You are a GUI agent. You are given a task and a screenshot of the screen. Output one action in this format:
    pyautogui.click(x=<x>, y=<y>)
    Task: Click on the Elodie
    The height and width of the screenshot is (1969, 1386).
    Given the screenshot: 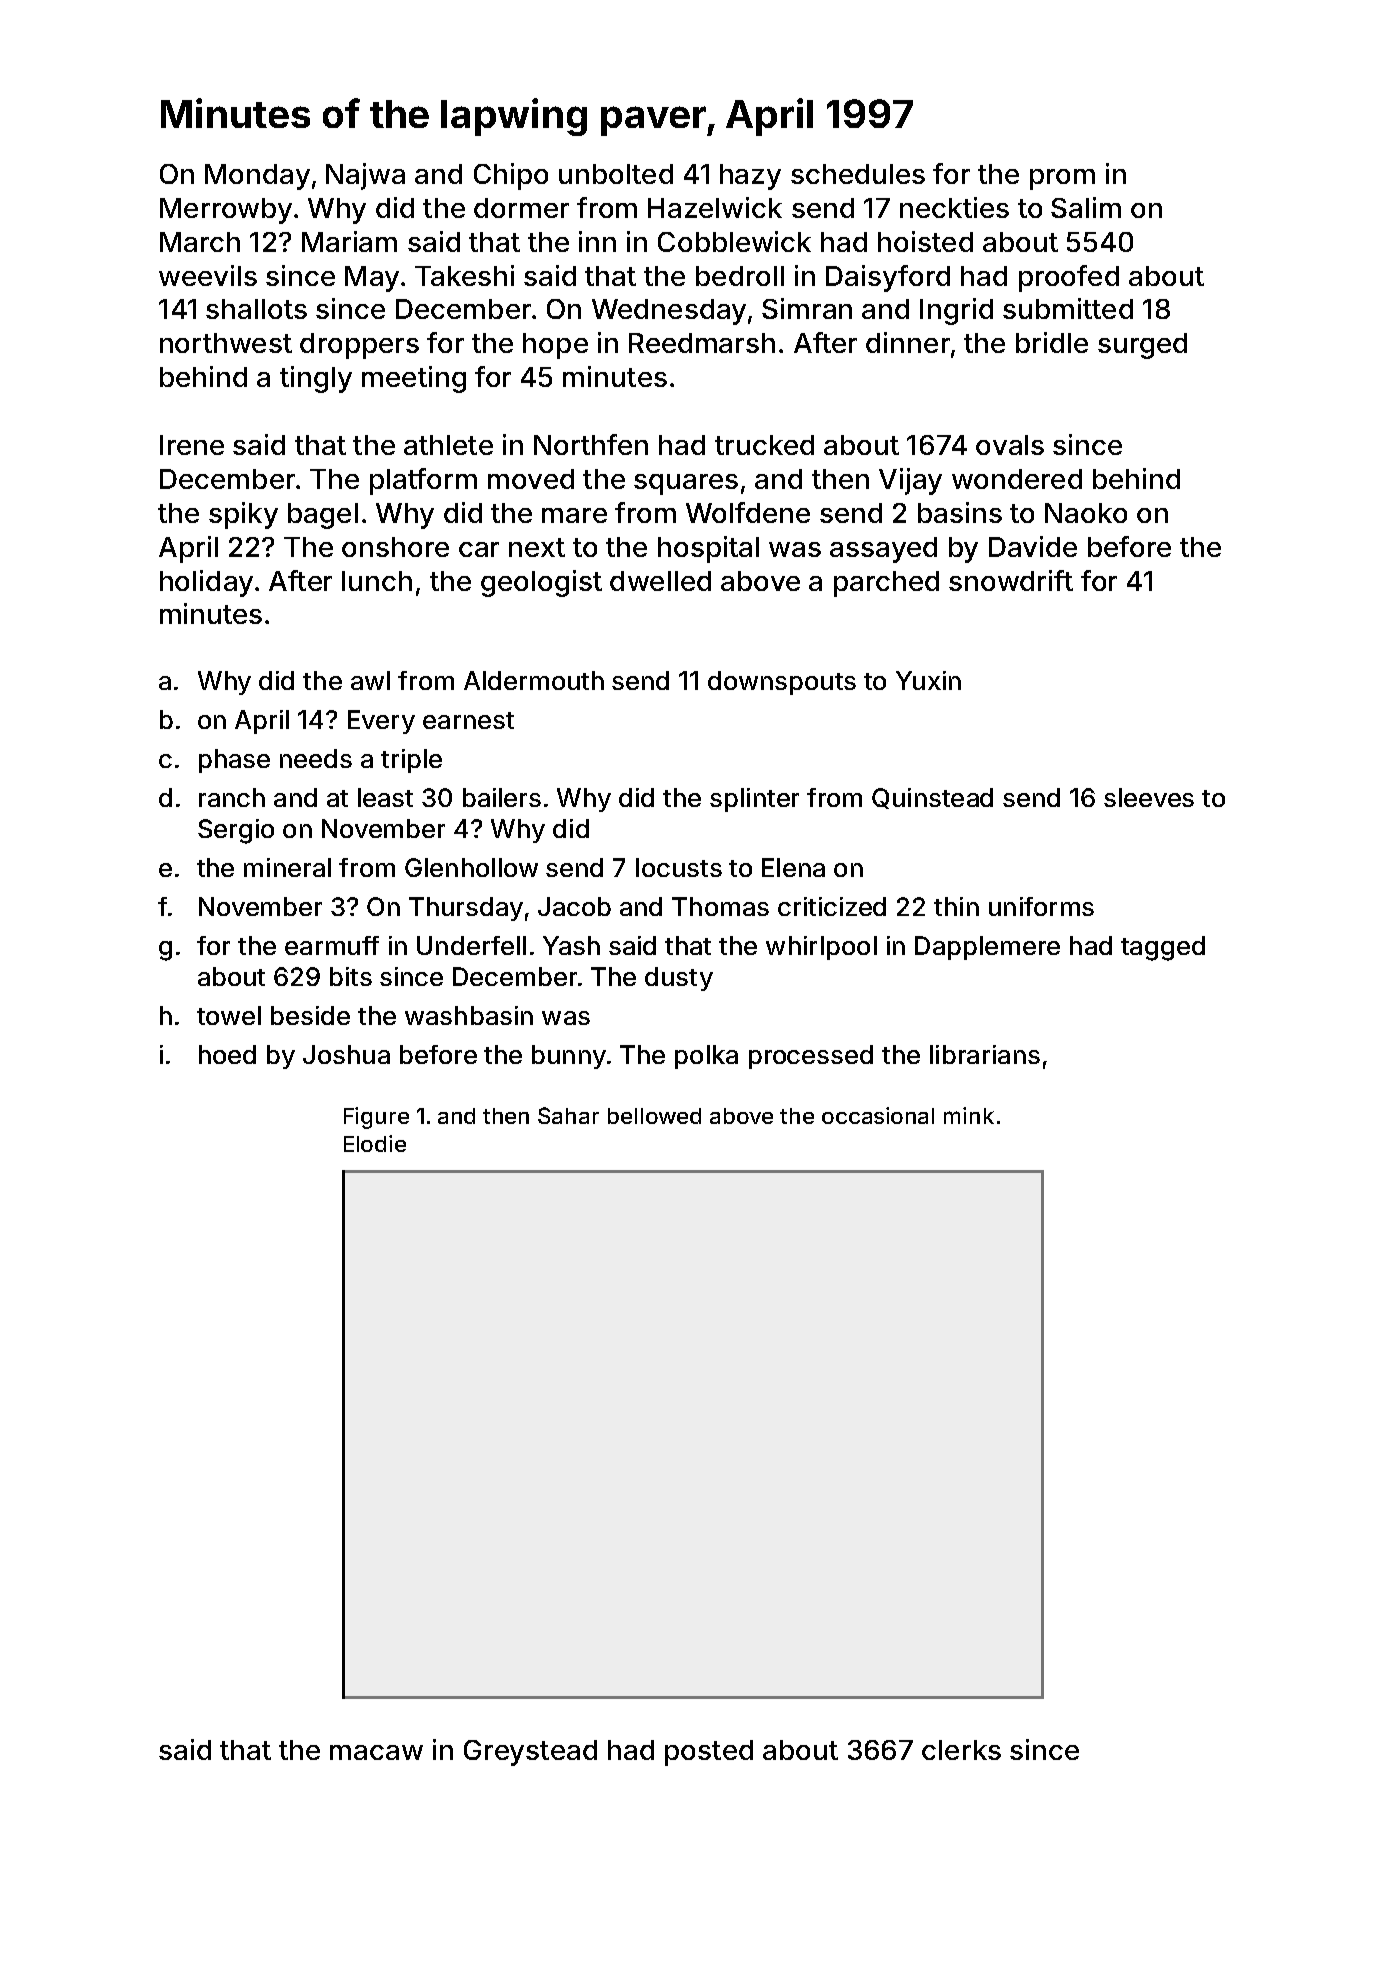 What is the action you would take?
    pyautogui.click(x=375, y=1143)
